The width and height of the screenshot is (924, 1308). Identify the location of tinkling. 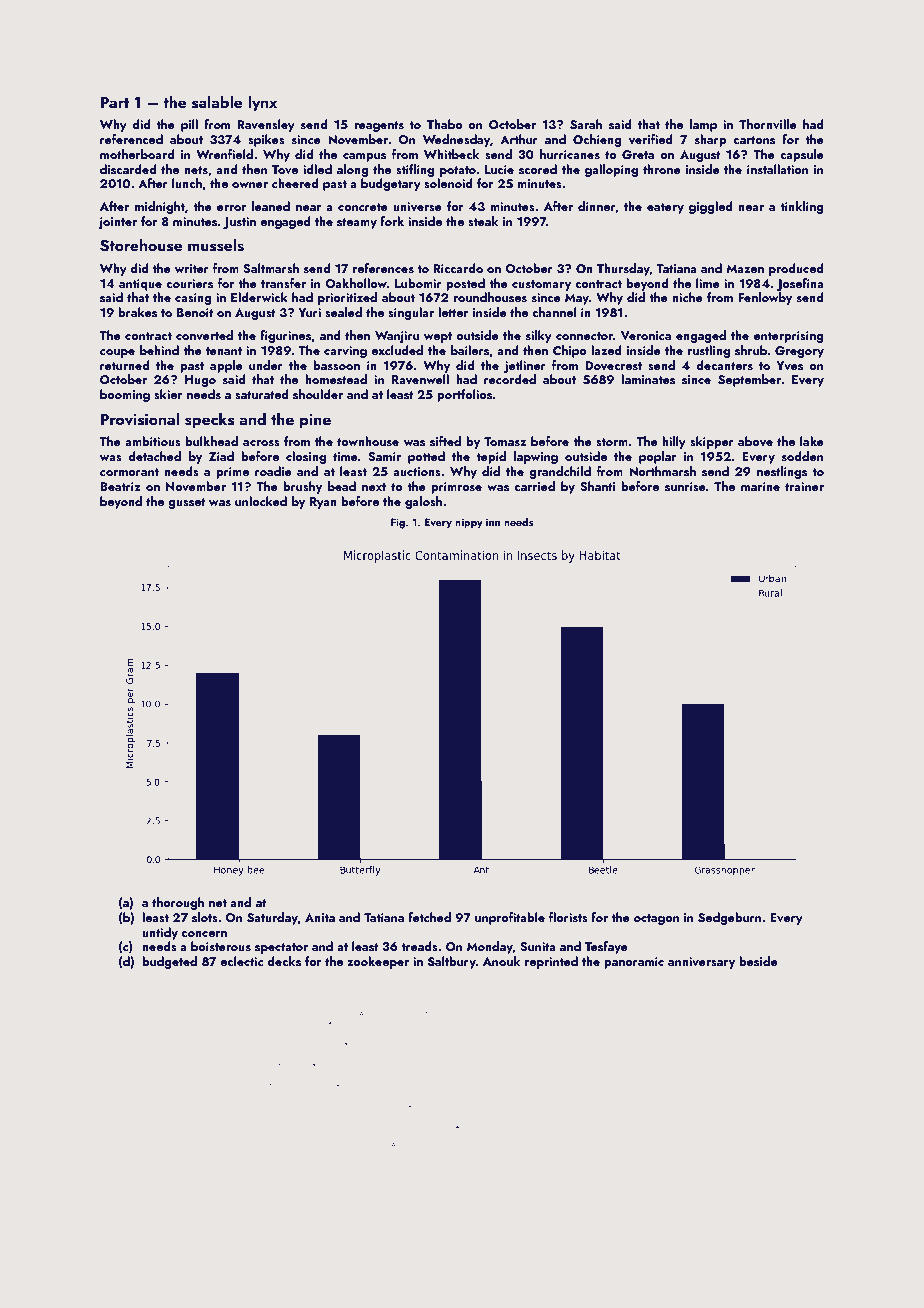
(802, 207).
